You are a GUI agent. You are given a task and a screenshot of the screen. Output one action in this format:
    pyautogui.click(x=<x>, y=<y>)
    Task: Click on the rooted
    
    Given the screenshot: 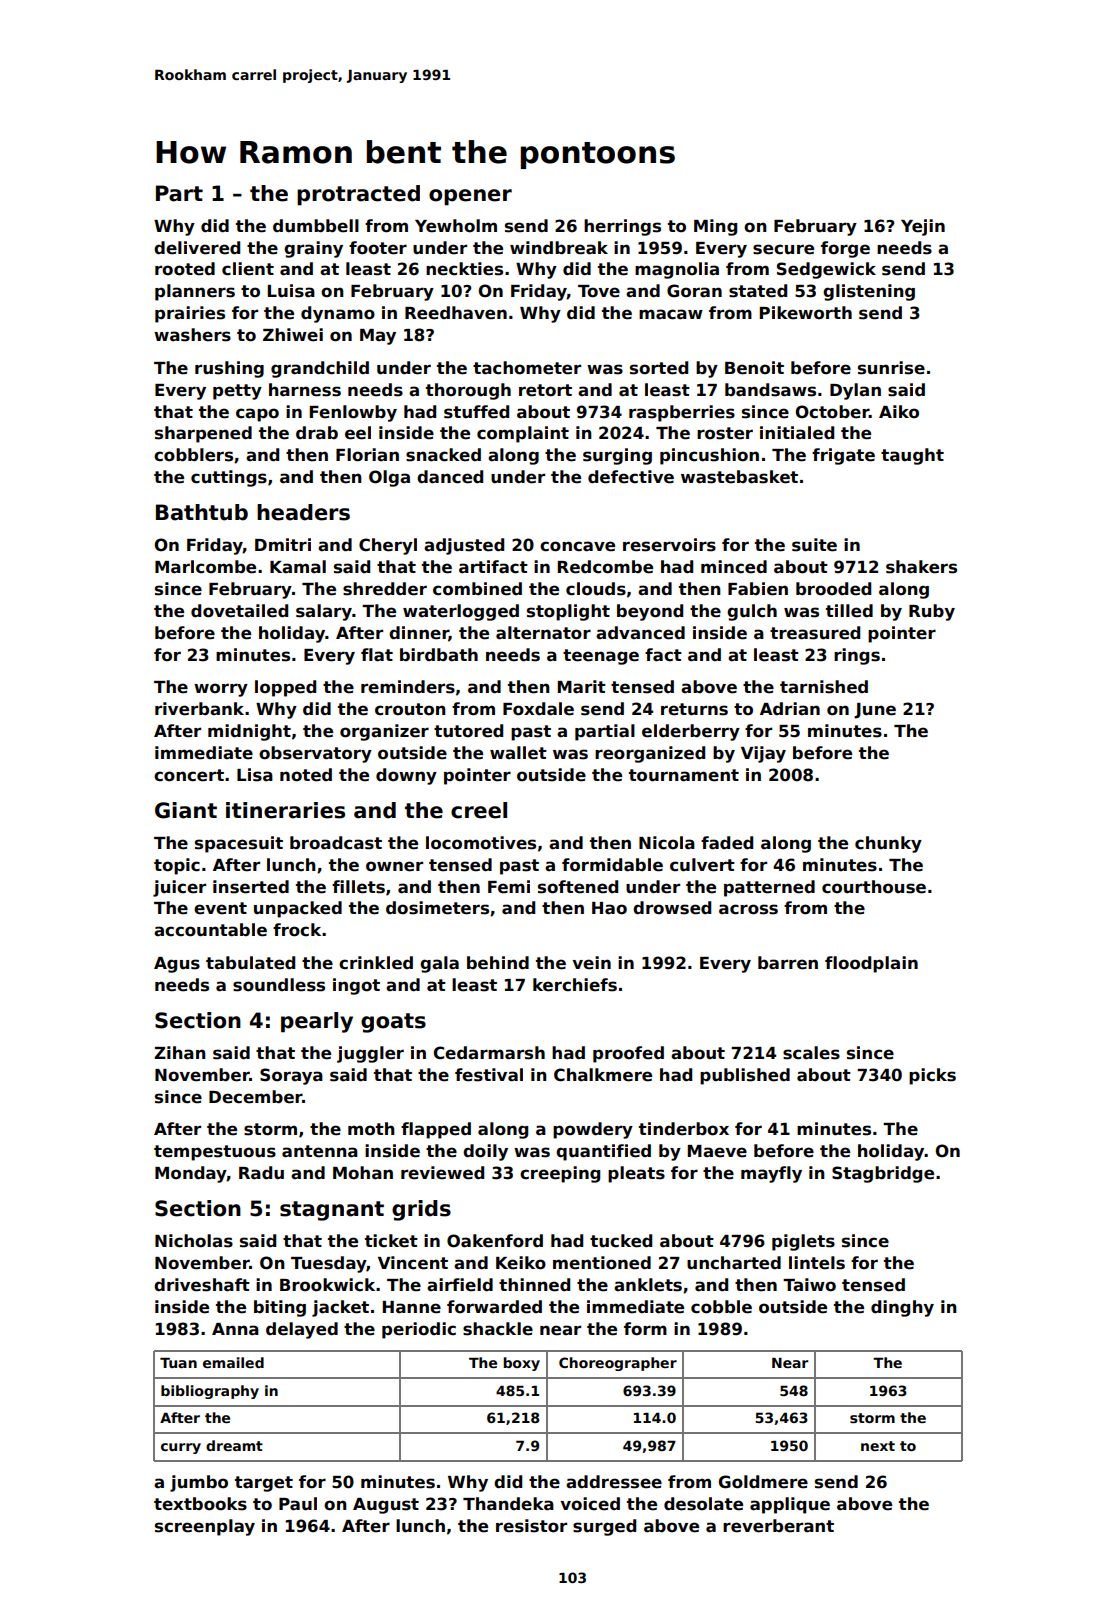 What is the action you would take?
    pyautogui.click(x=185, y=269)
